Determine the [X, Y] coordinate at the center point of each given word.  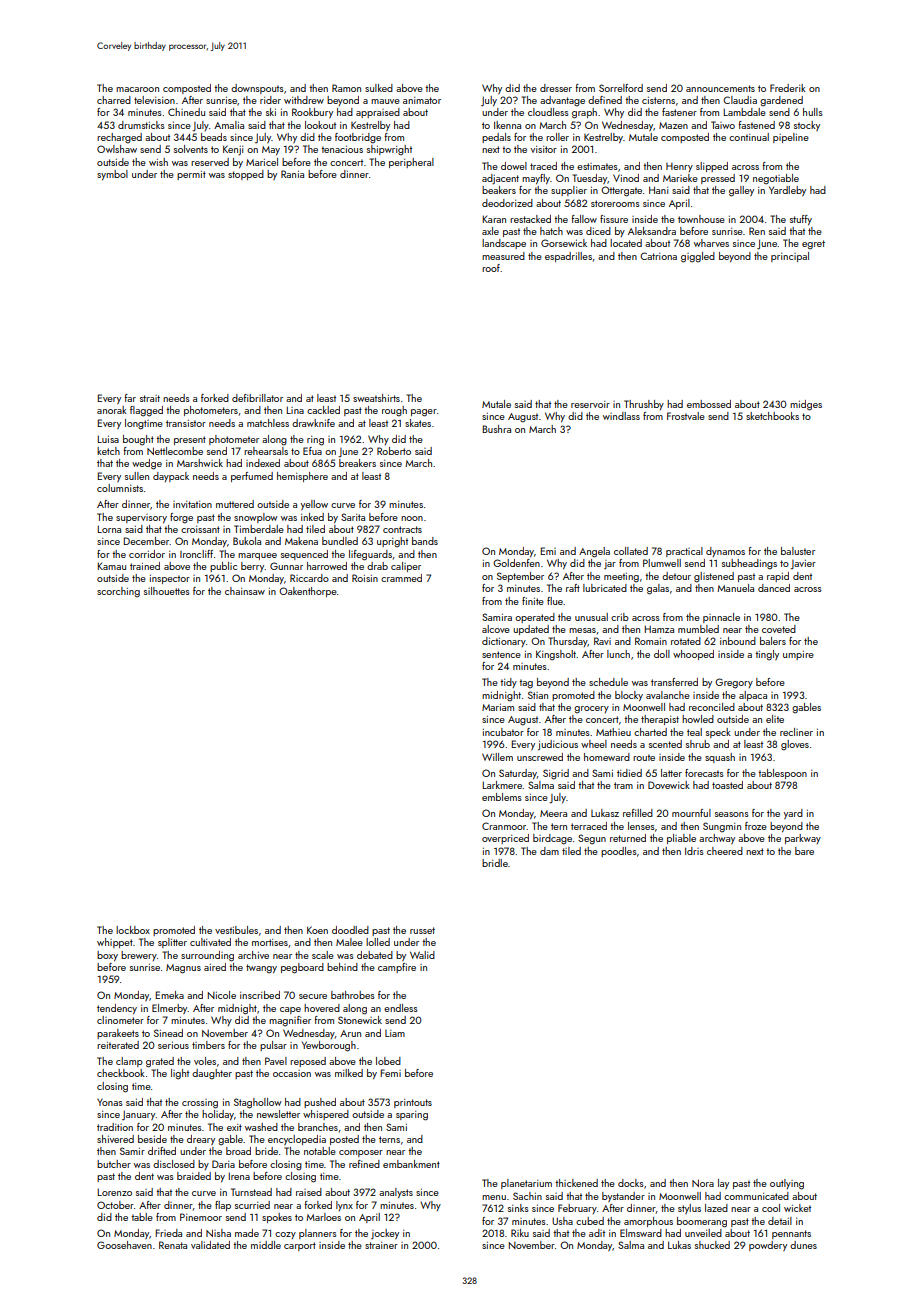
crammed [401, 578]
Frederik [788, 88]
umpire [798, 655]
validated [210, 1245]
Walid [422, 955]
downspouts [257, 89]
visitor [544, 149]
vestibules [236, 930]
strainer [381, 1245]
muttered [235, 504]
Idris [694, 851]
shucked [712, 1245]
